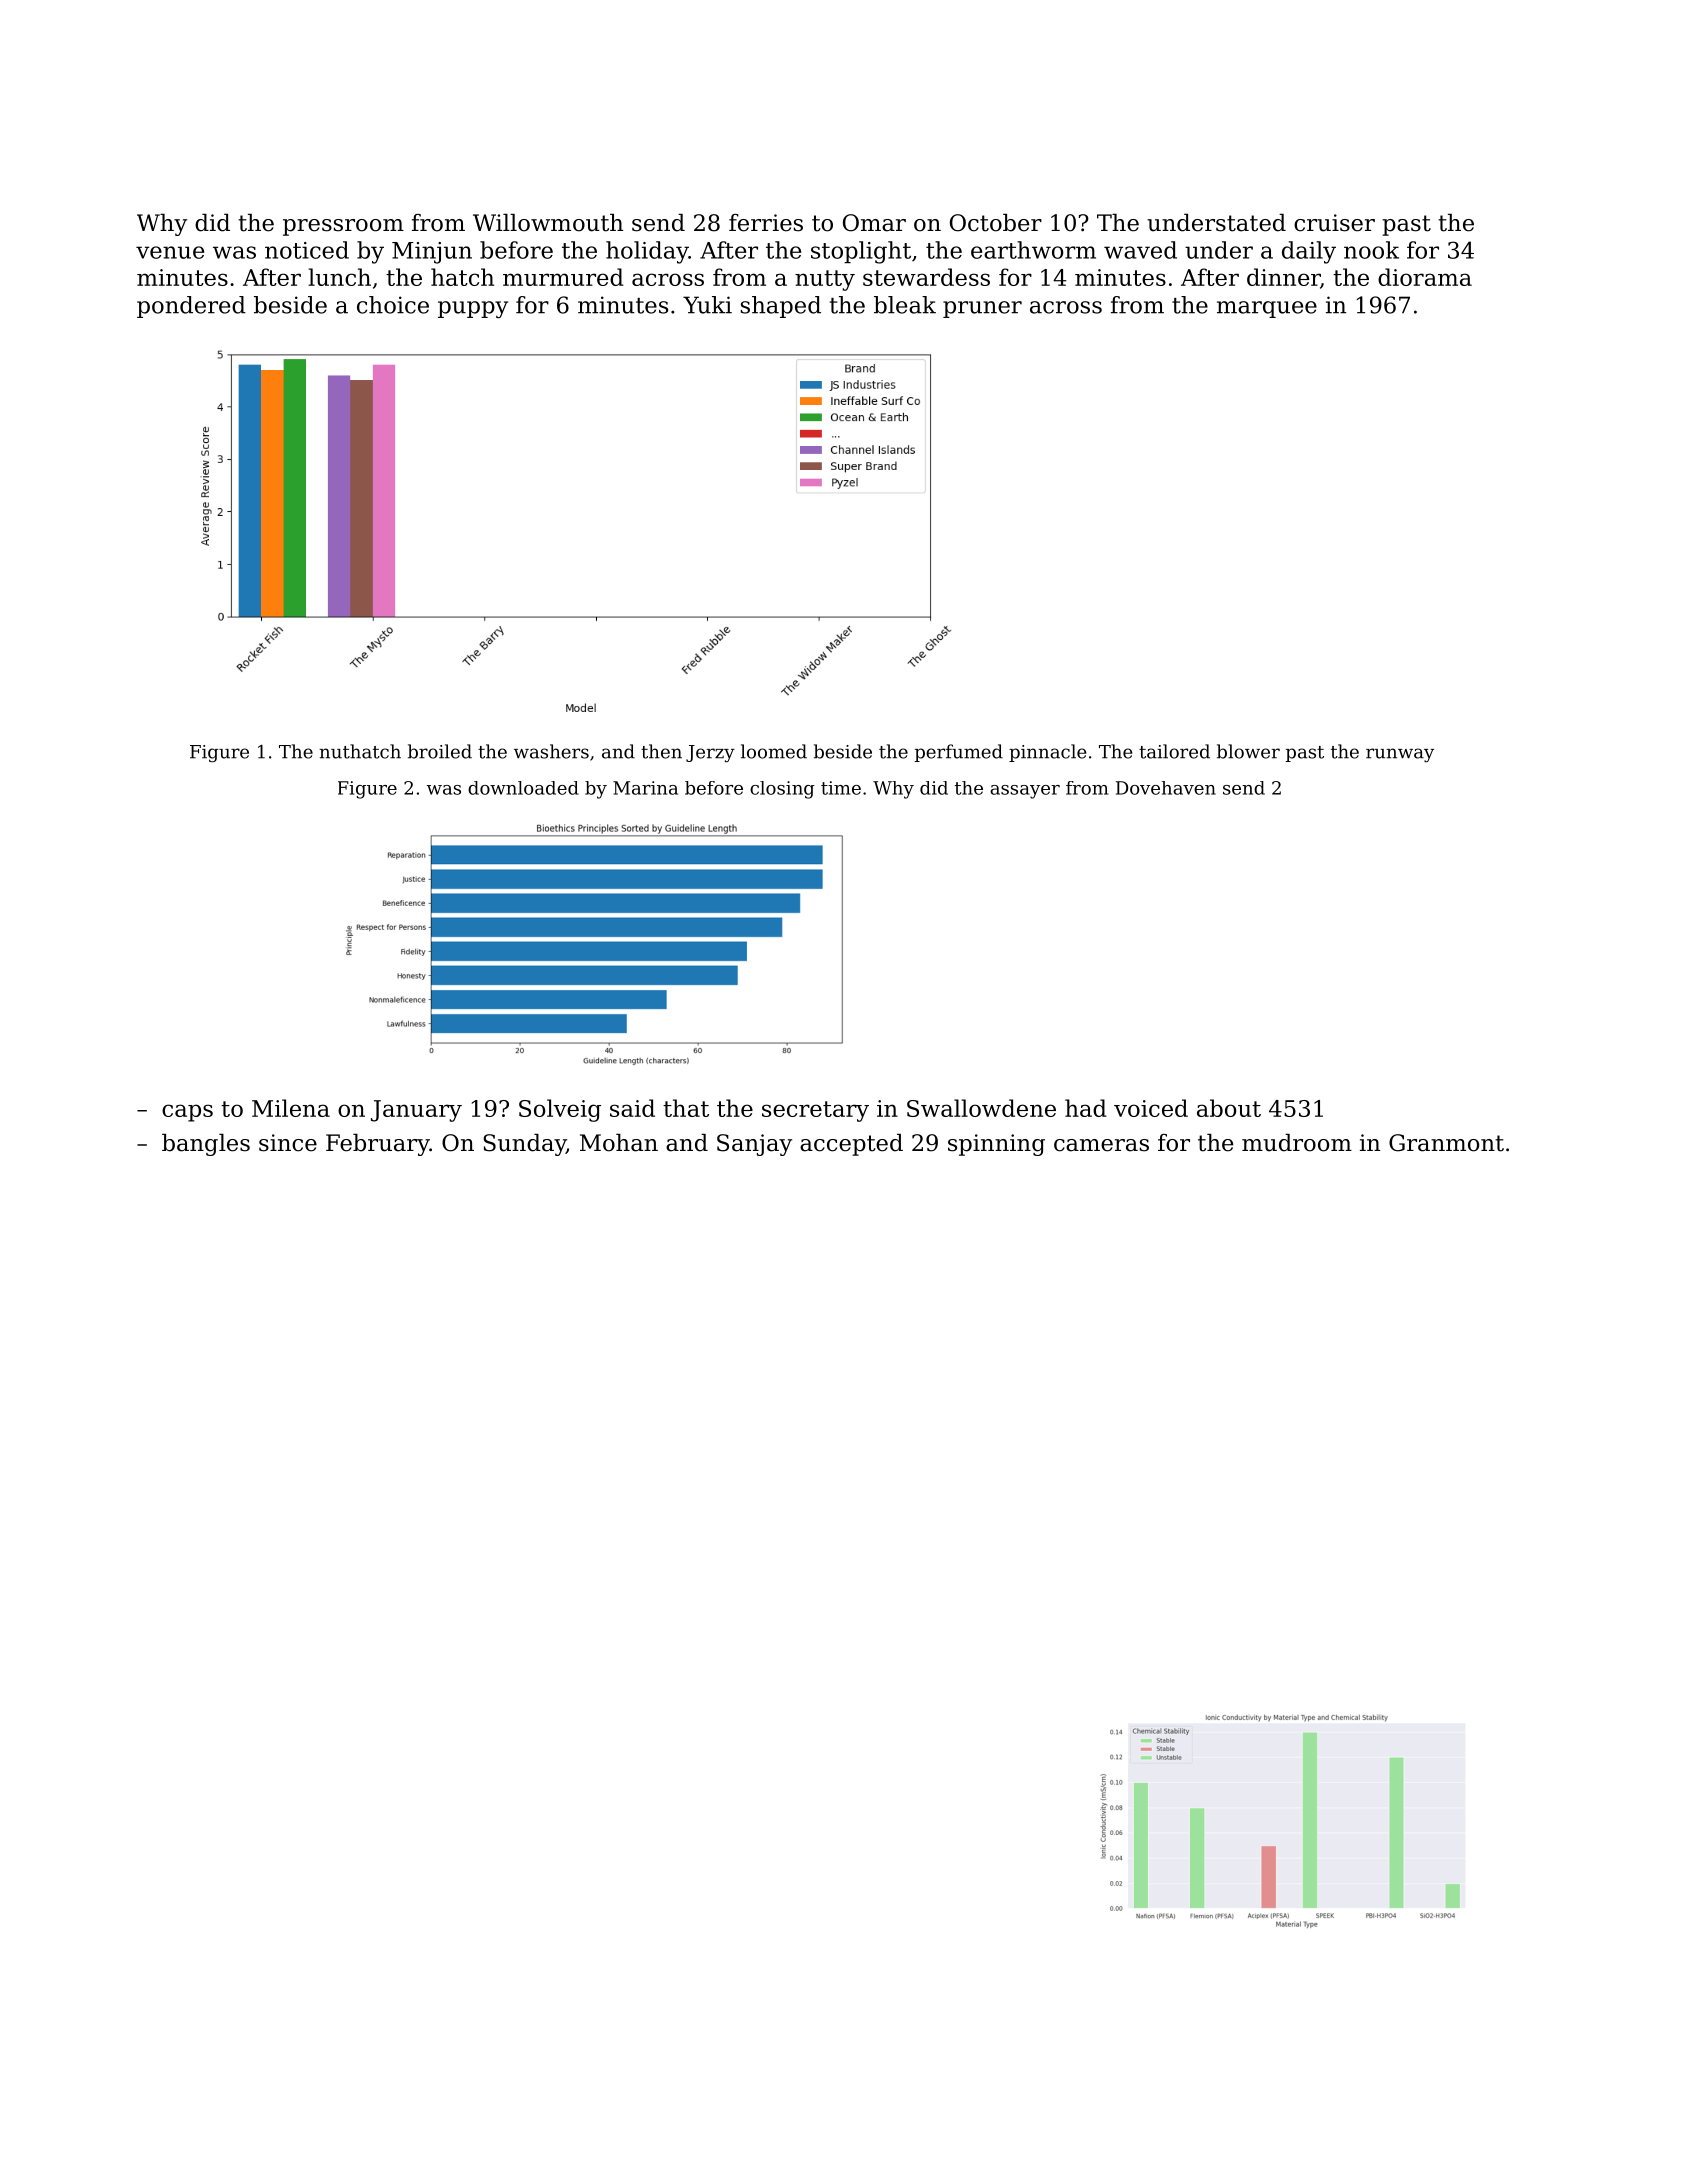  Describe the element at coordinates (170, 252) in the page. I see `venue` at that location.
